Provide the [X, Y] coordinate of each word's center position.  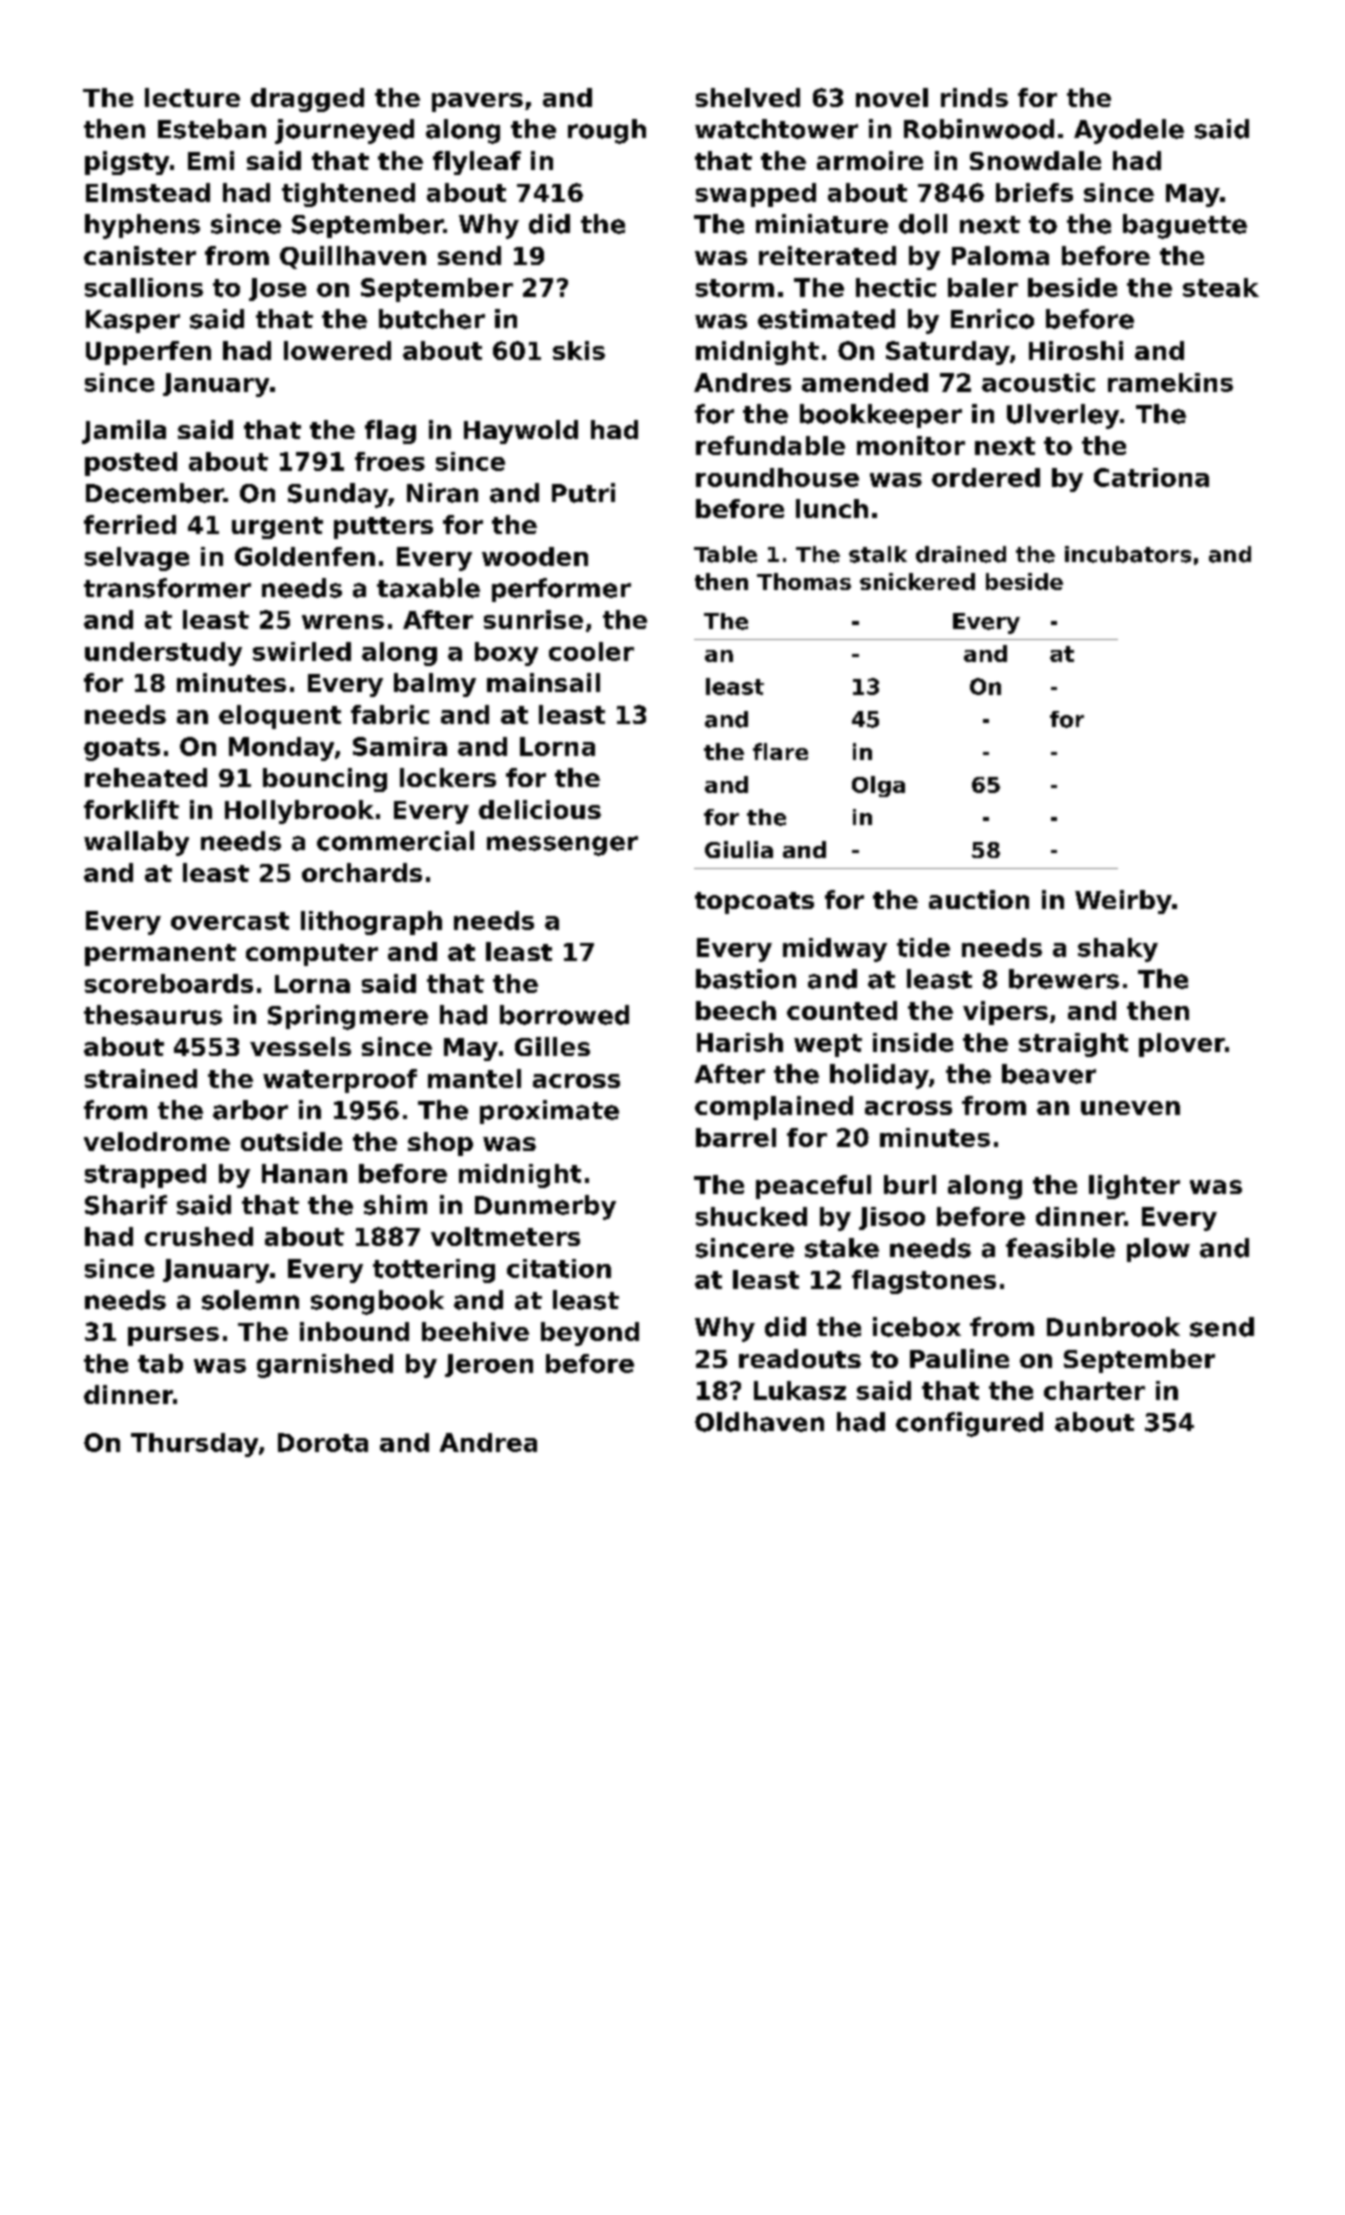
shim [395, 1205]
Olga [878, 786]
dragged [307, 100]
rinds [974, 97]
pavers [477, 102]
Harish [740, 1042]
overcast [230, 921]
